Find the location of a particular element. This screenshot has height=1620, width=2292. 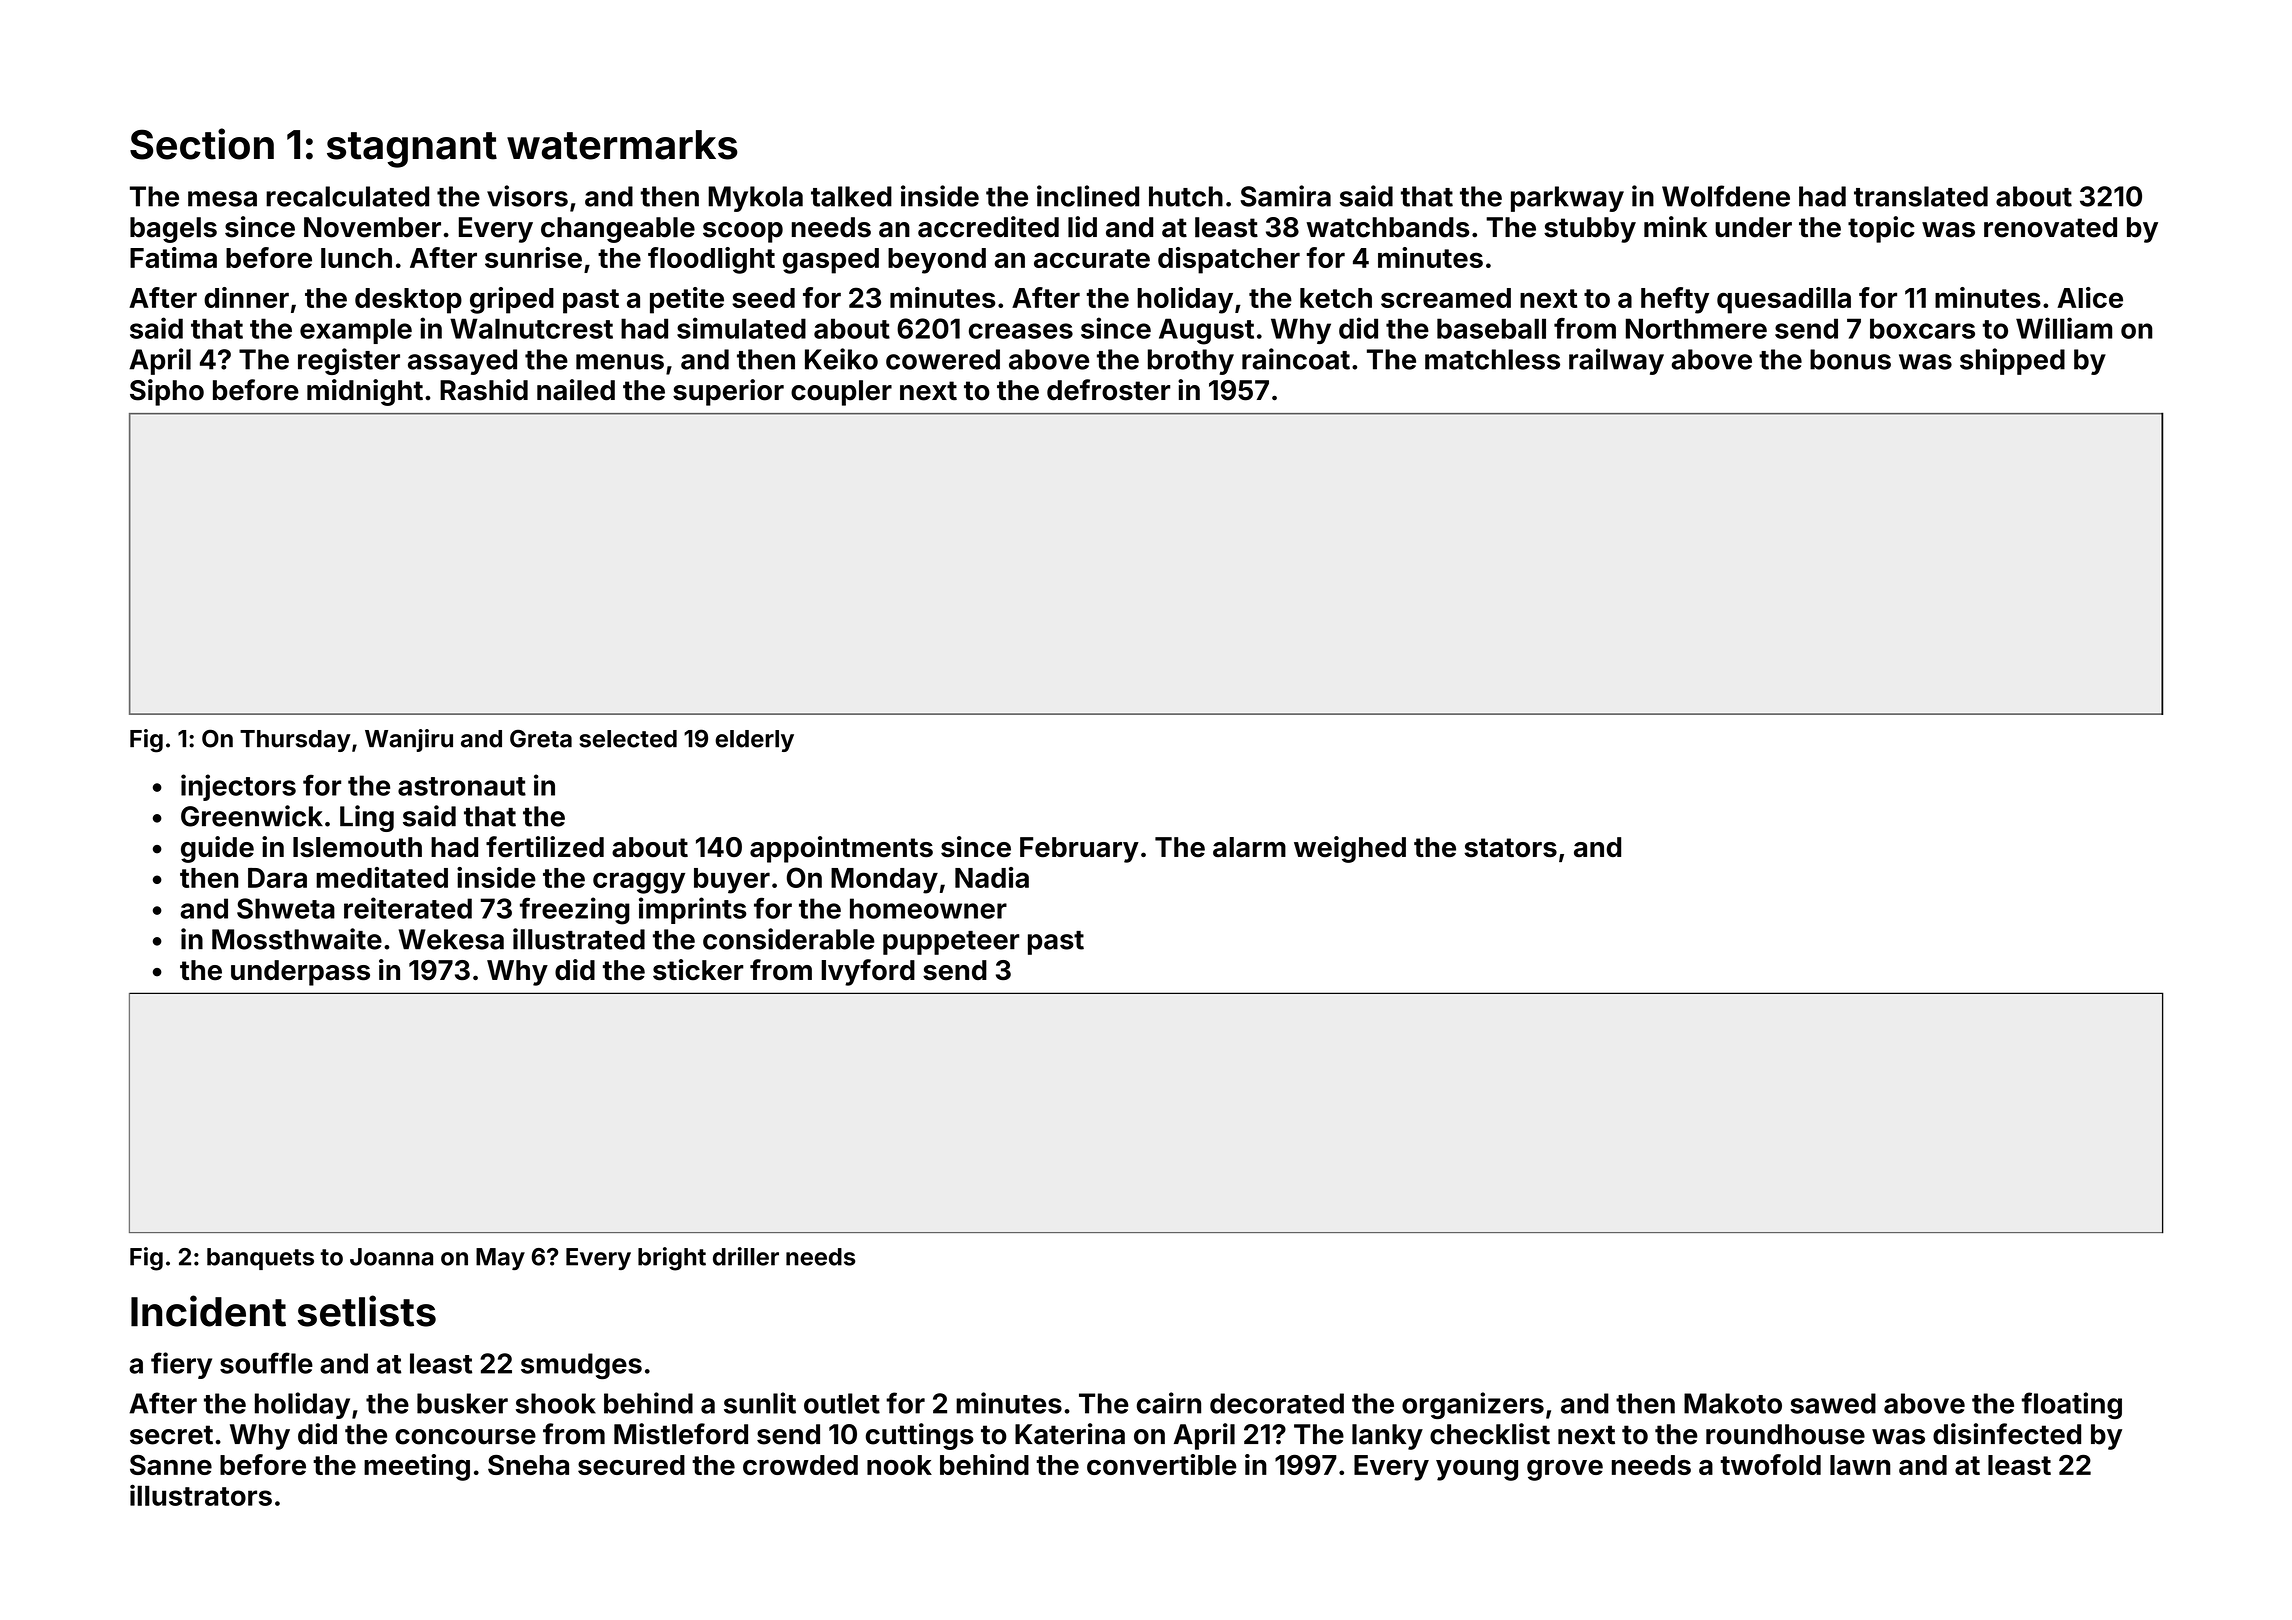

Wanjiru is located at coordinates (409, 740).
